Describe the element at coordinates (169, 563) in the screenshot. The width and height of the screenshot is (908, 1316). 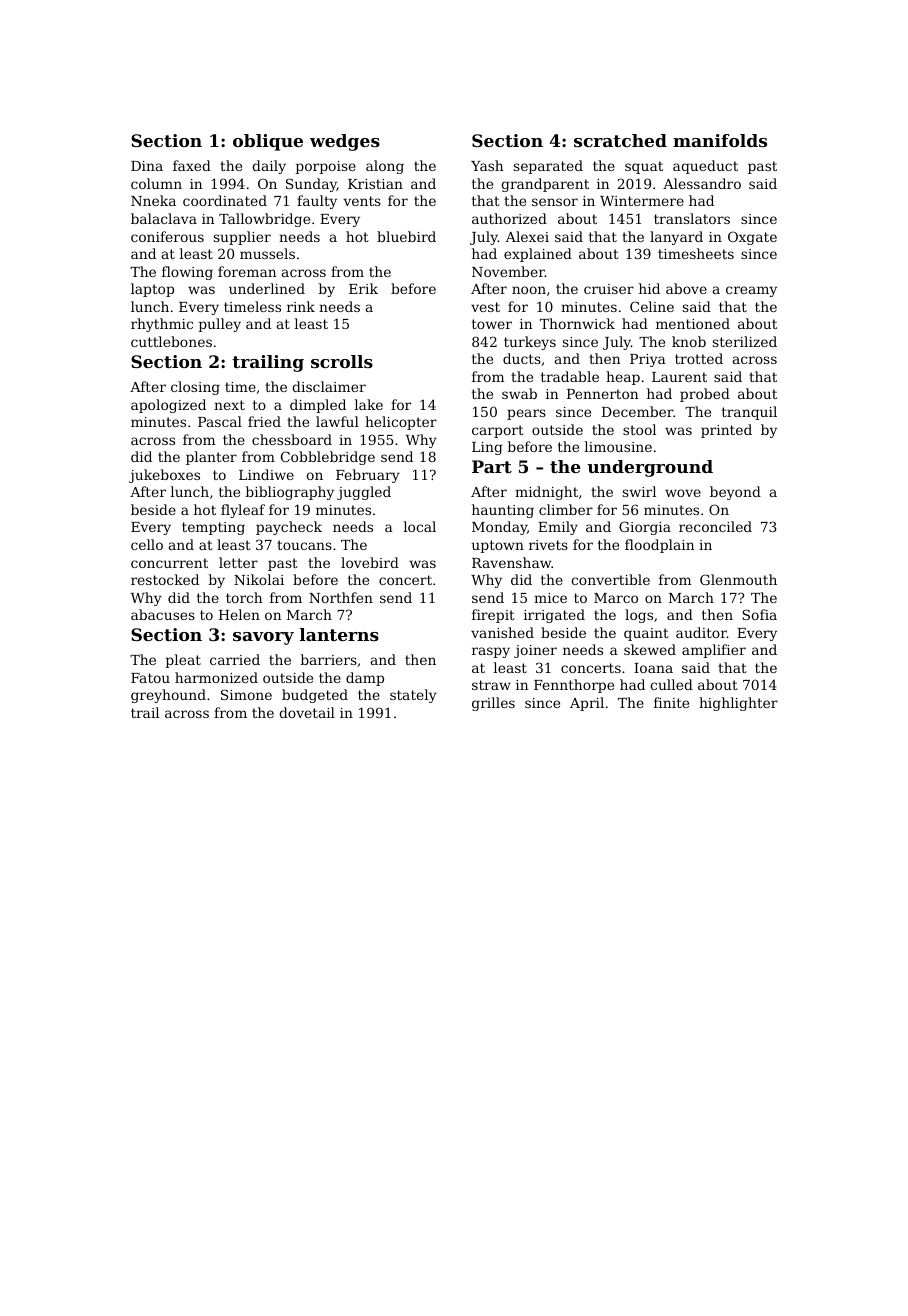
I see `concurrent` at that location.
